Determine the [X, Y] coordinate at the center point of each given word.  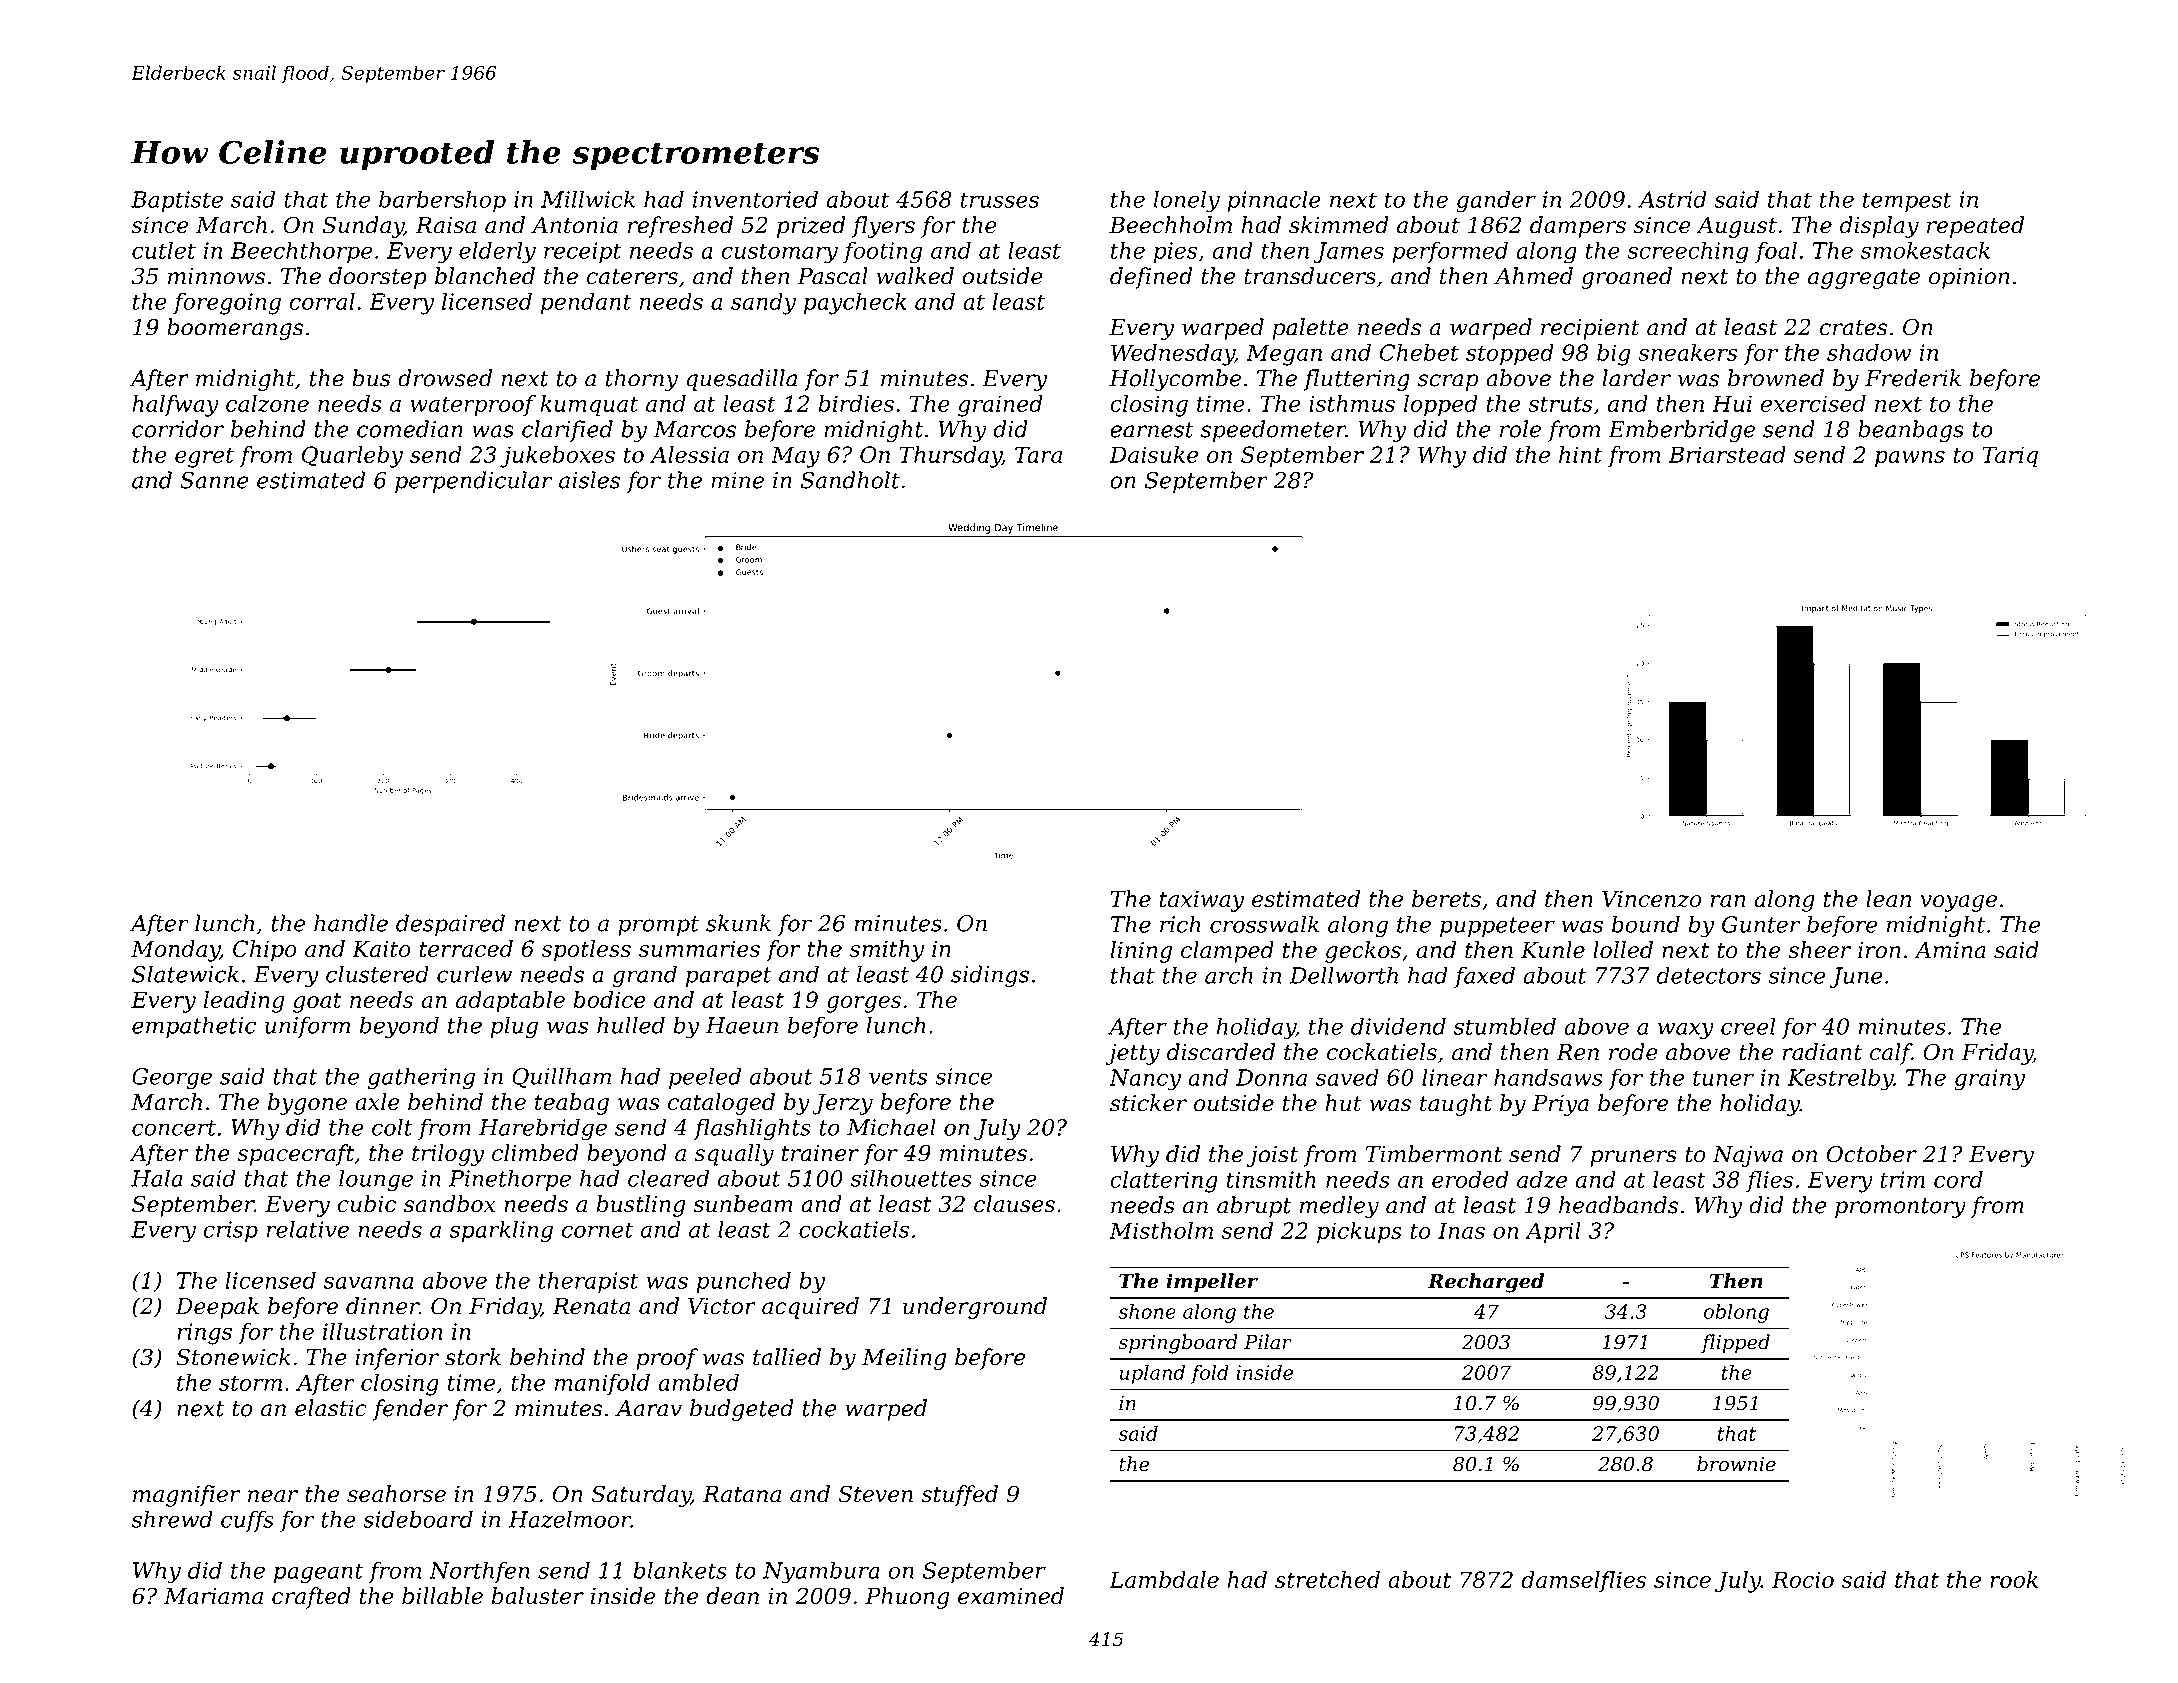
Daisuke [1153, 454]
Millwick [588, 199]
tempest [1907, 202]
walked [915, 276]
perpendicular [474, 482]
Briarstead [1727, 454]
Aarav [648, 1408]
